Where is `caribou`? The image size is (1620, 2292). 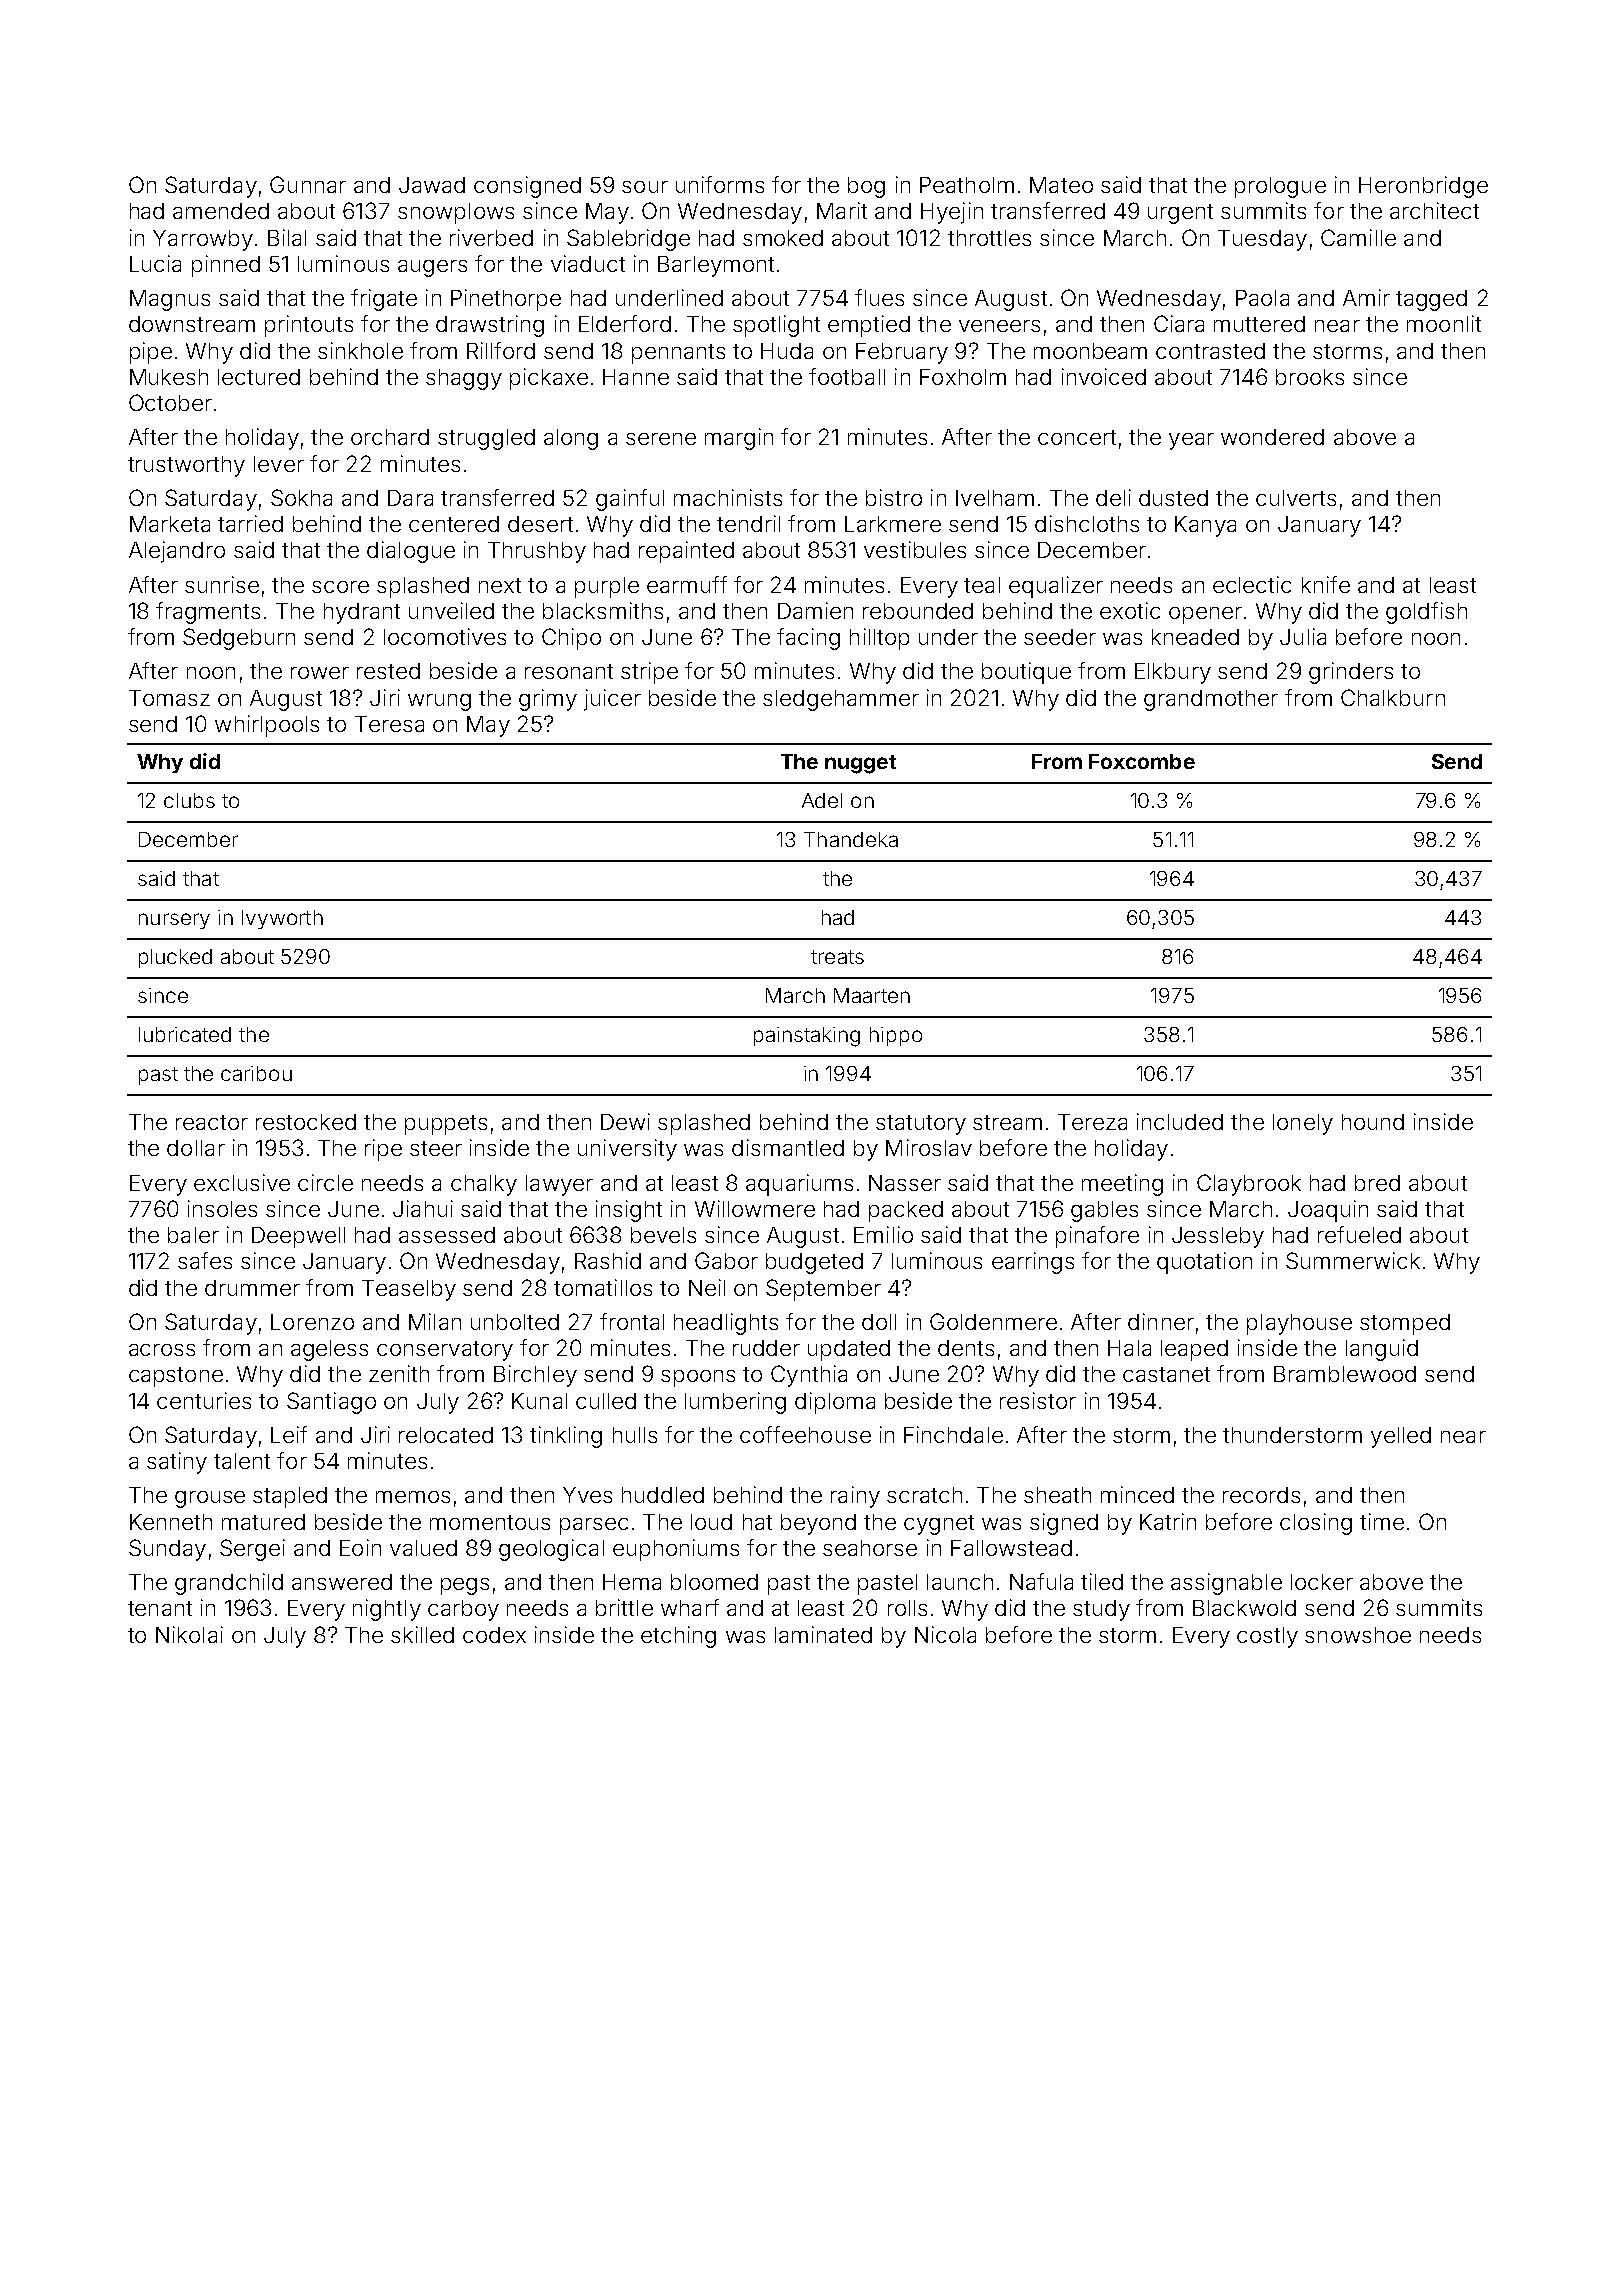
caribou is located at coordinates (256, 1073).
